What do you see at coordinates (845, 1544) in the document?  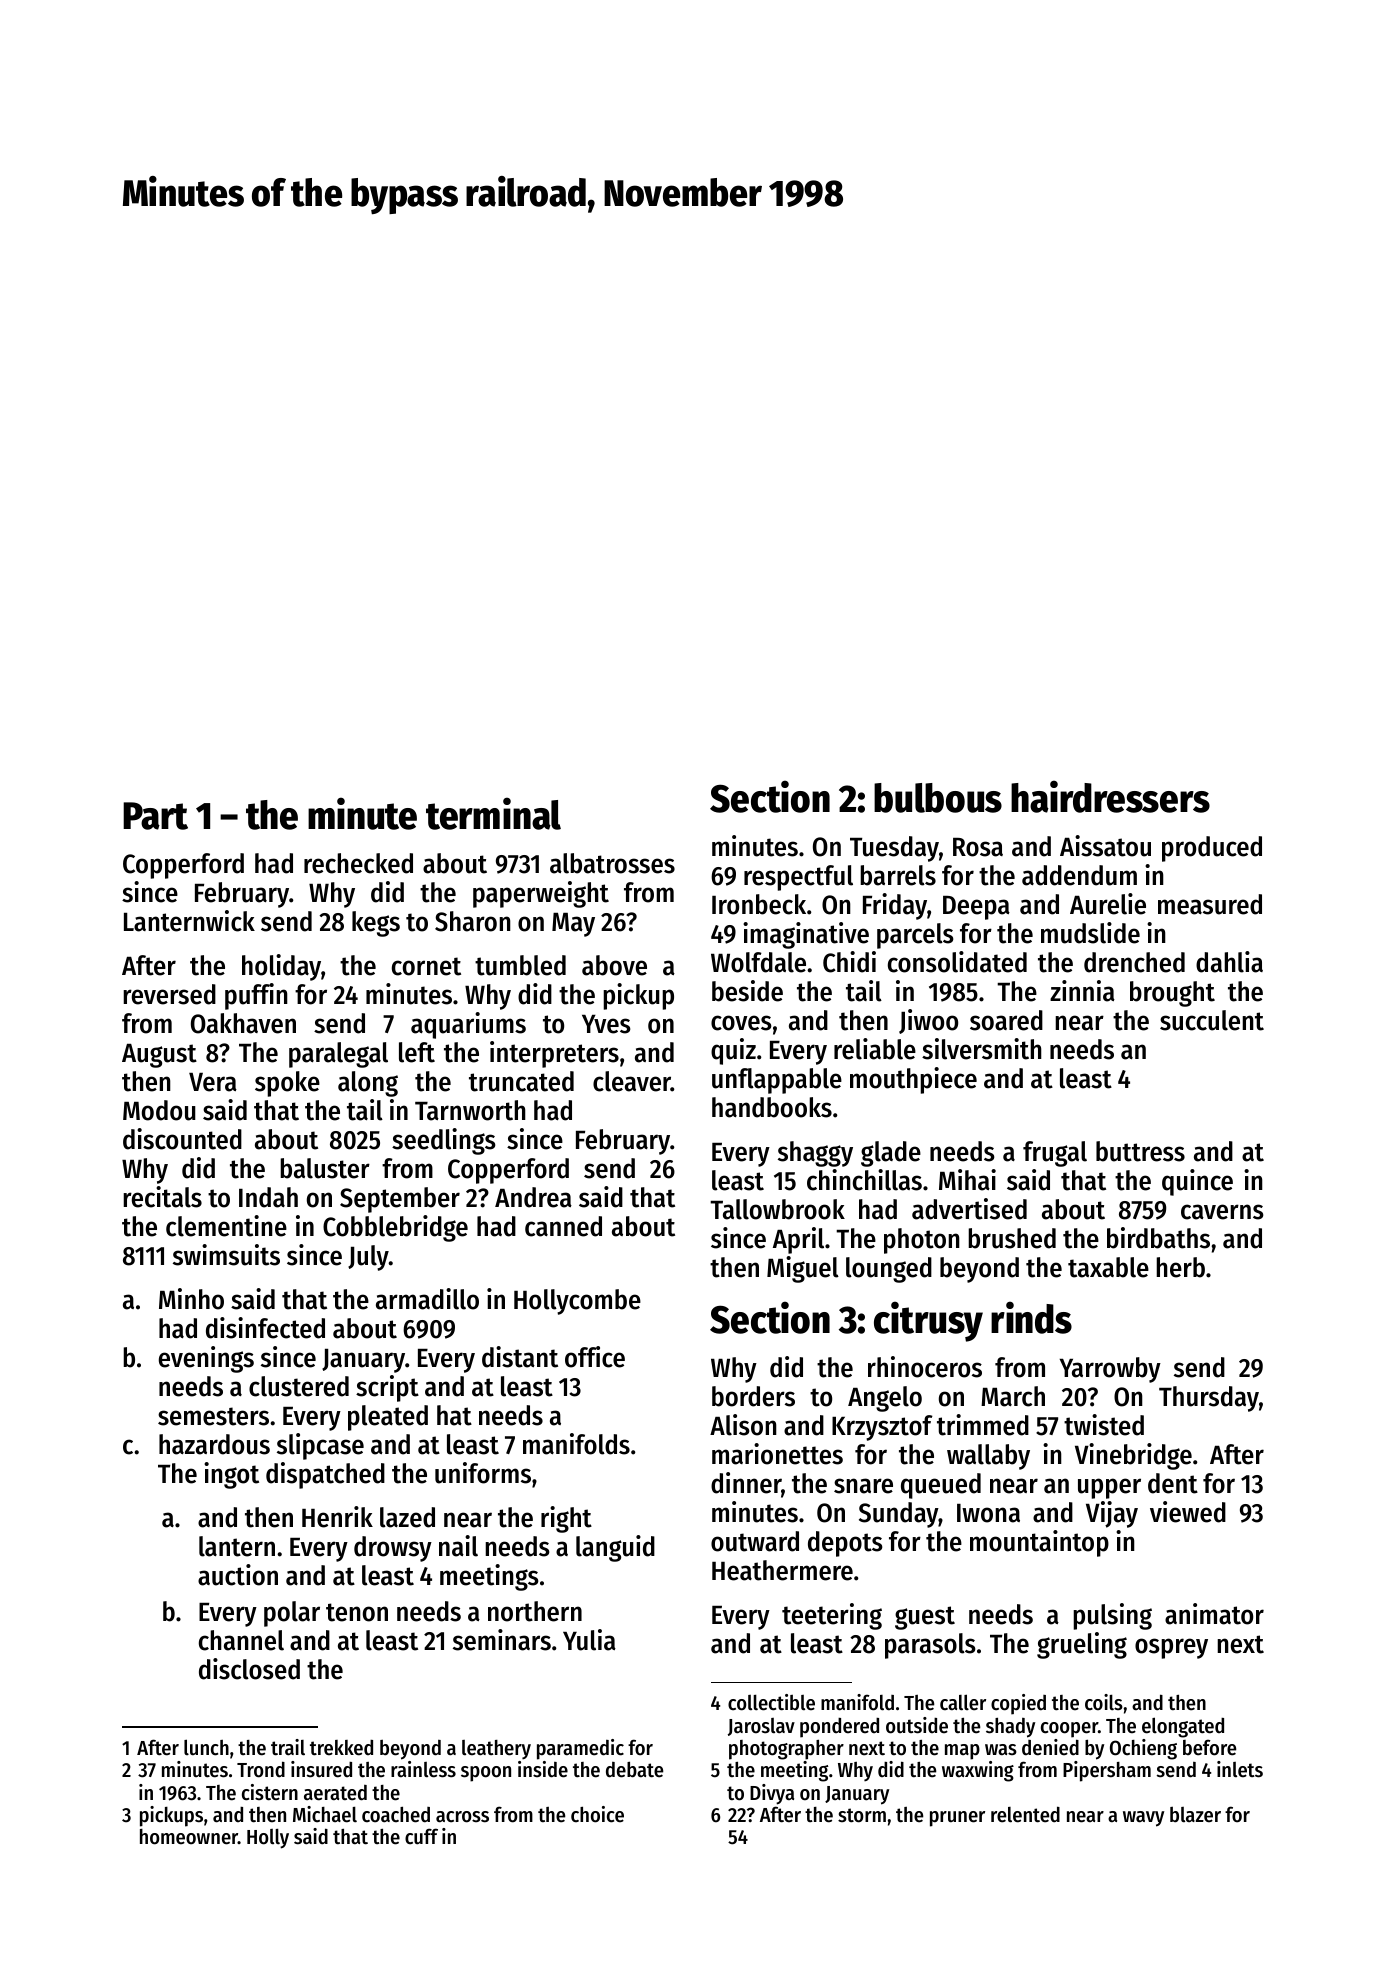 I see `depots` at bounding box center [845, 1544].
